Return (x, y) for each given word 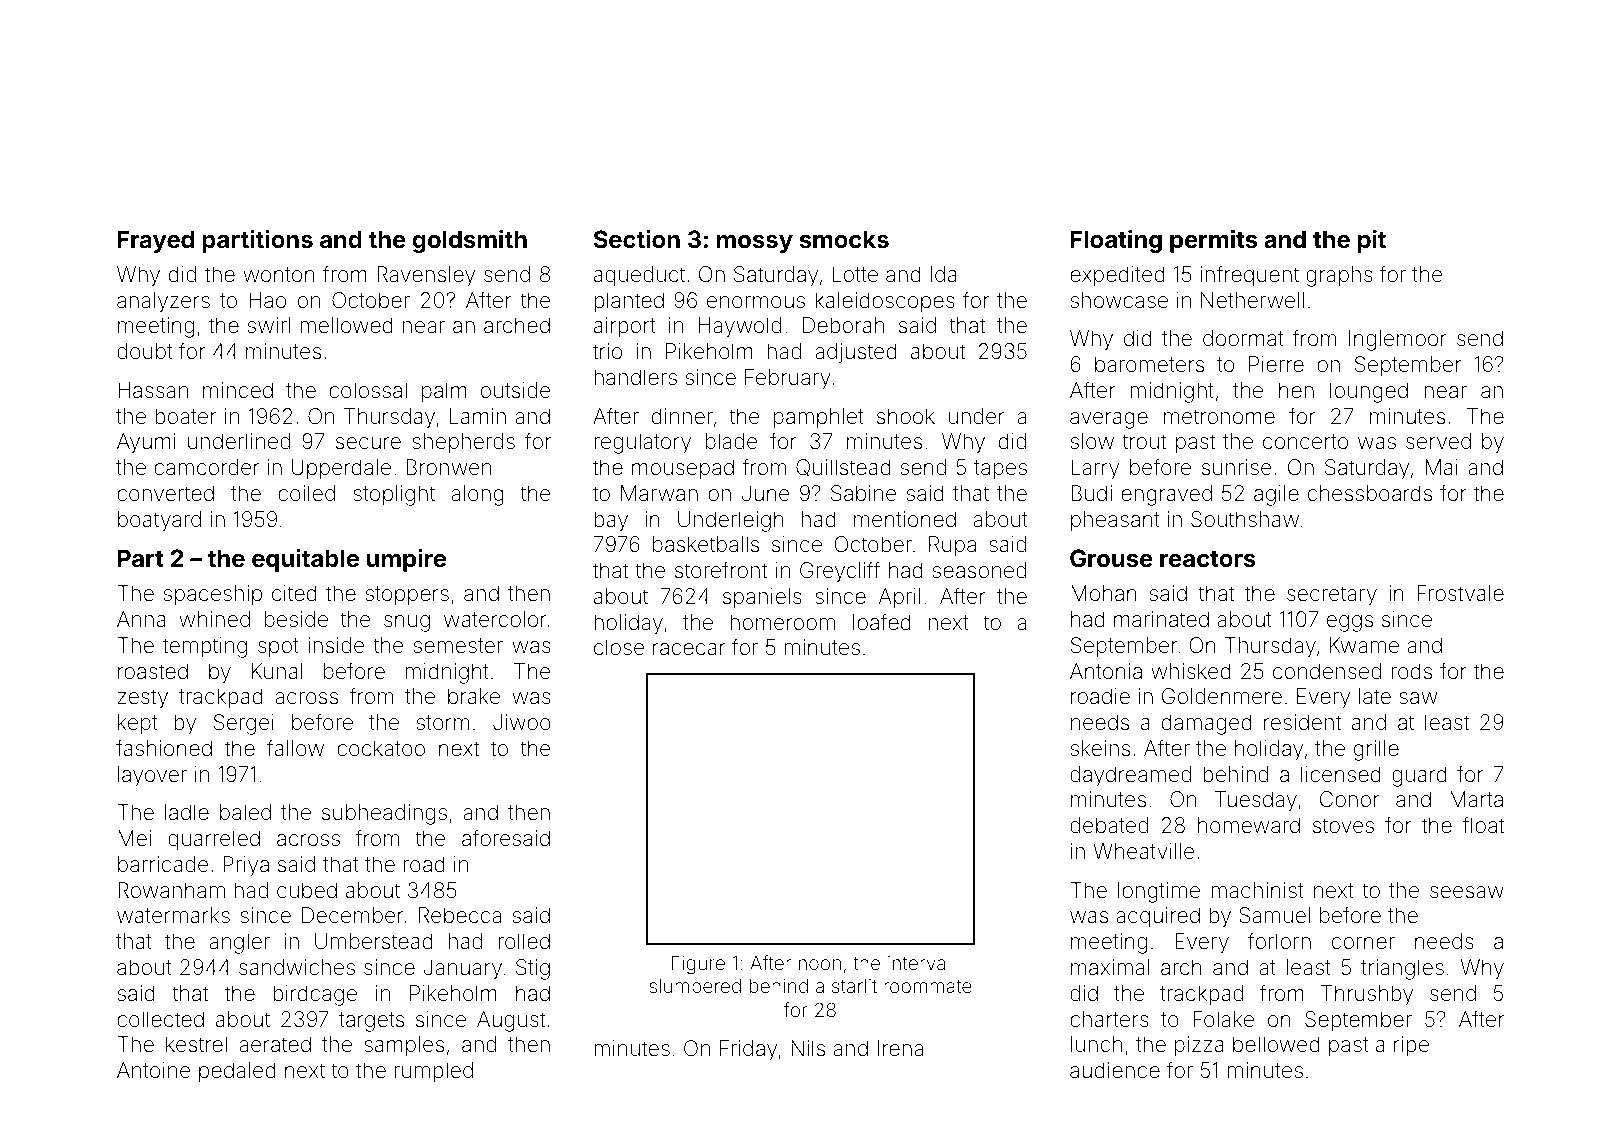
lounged (1369, 392)
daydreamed (1130, 776)
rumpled (434, 1072)
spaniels (762, 598)
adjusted (856, 353)
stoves (1343, 826)
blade (732, 441)
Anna (141, 619)
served (1438, 441)
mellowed (346, 325)
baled (245, 812)
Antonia (1106, 671)
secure (368, 443)
